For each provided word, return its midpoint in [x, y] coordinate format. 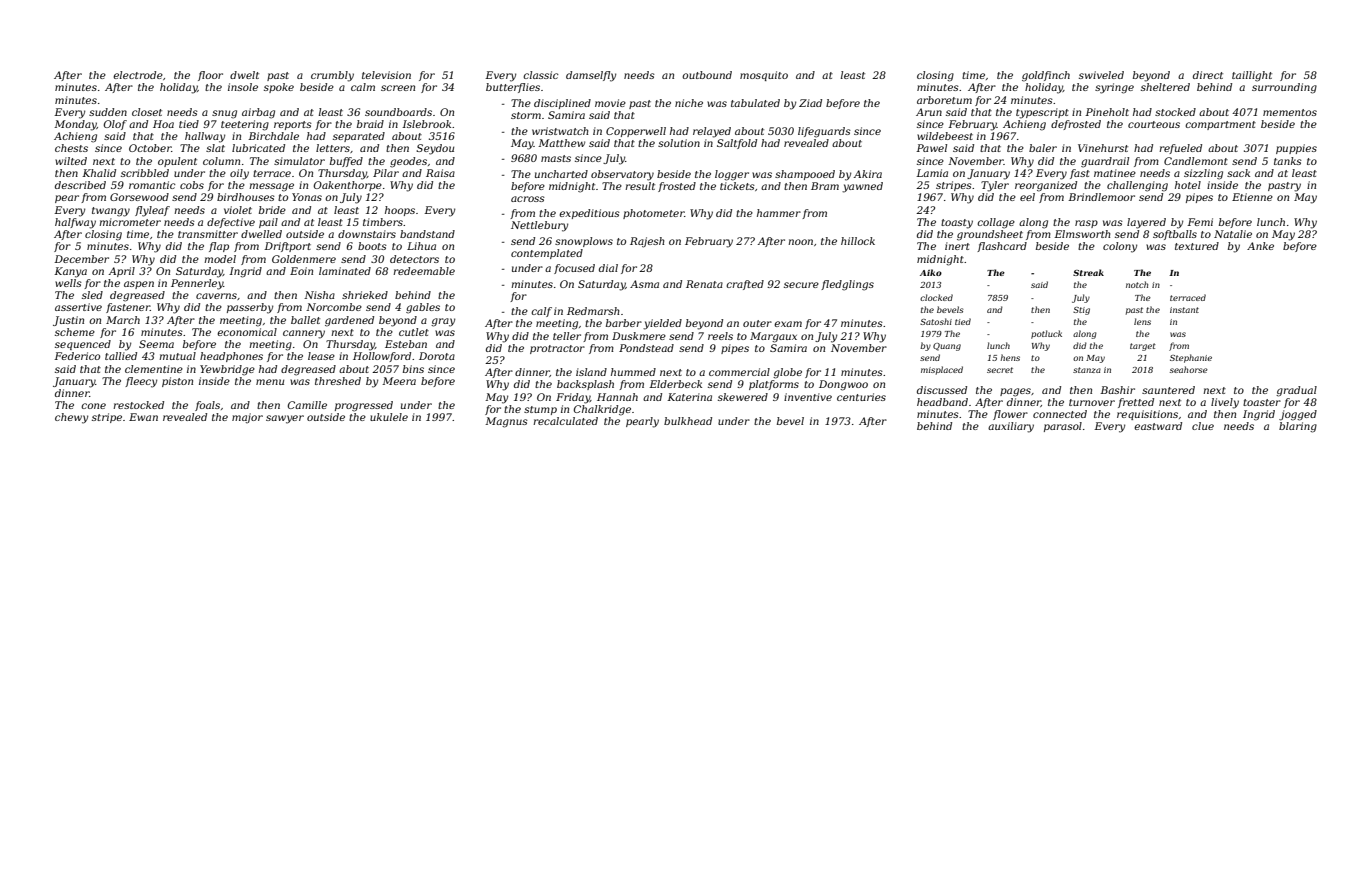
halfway [75, 223]
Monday [75, 125]
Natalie [1233, 234]
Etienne [1252, 197]
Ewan [143, 417]
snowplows [584, 242]
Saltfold [737, 144]
